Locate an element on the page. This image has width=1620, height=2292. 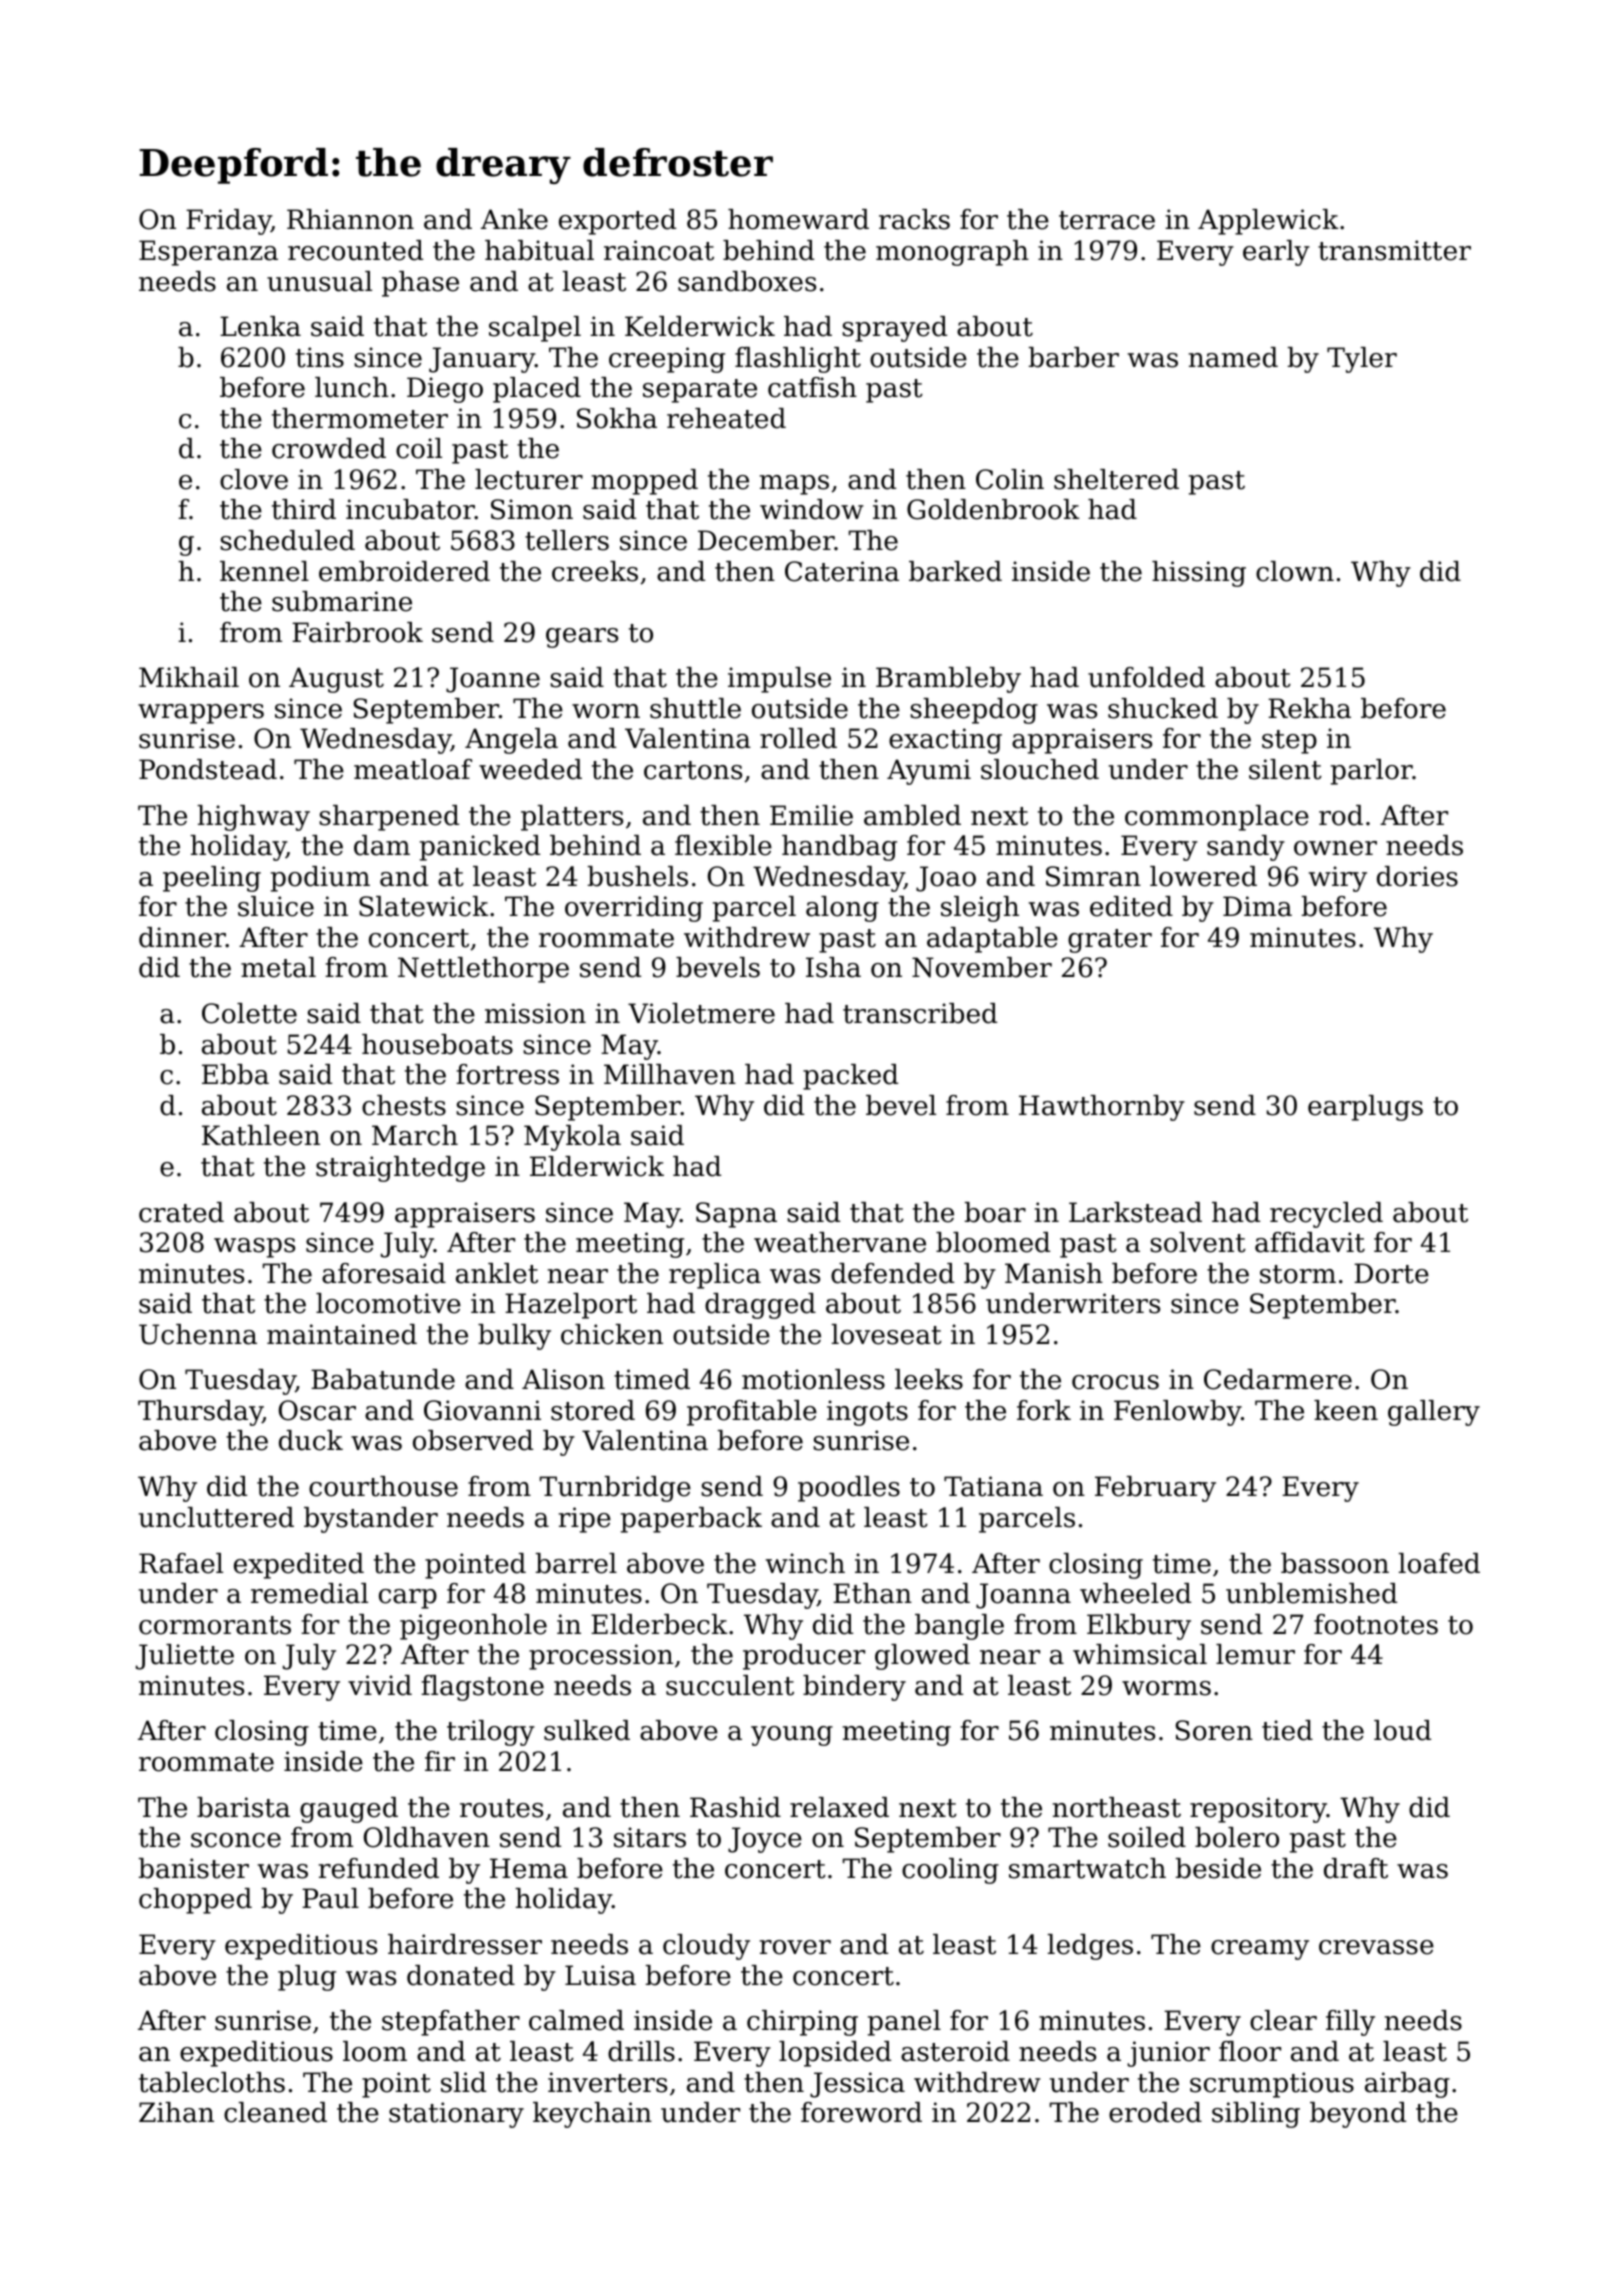
ambled is located at coordinates (912, 815).
